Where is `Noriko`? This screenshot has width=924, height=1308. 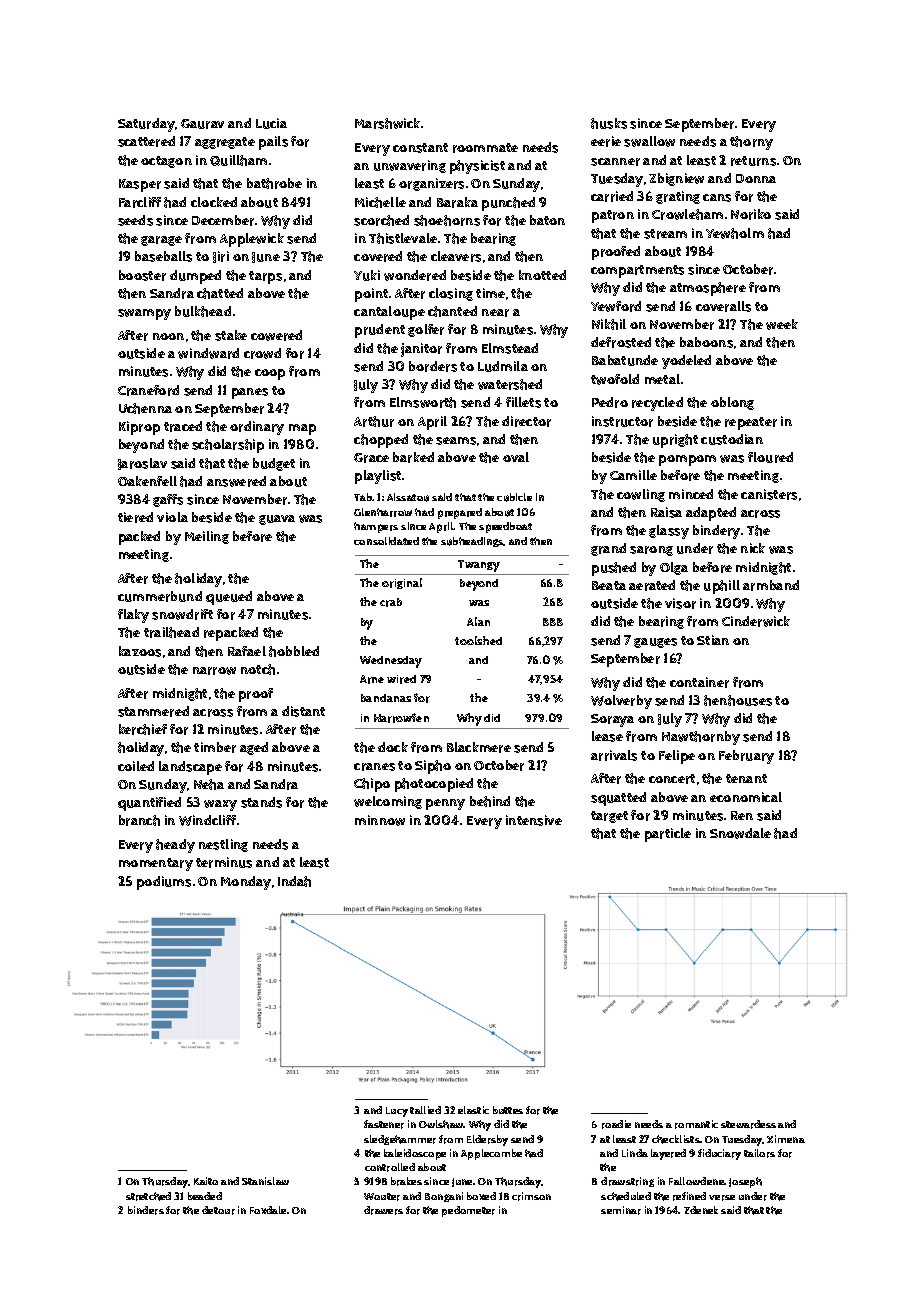 Noriko is located at coordinates (751, 214).
